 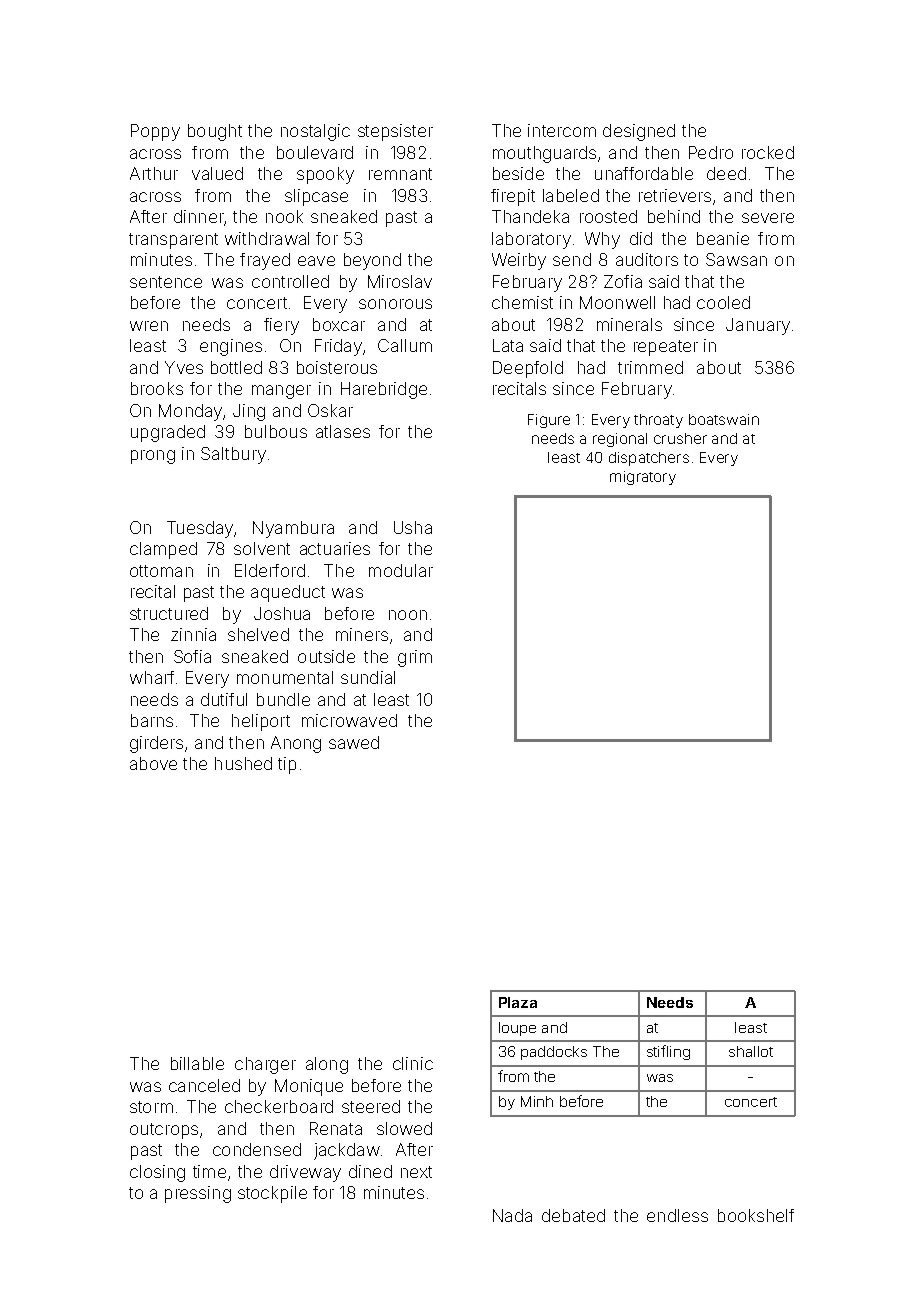 What do you see at coordinates (643, 478) in the screenshot?
I see `migratory` at bounding box center [643, 478].
